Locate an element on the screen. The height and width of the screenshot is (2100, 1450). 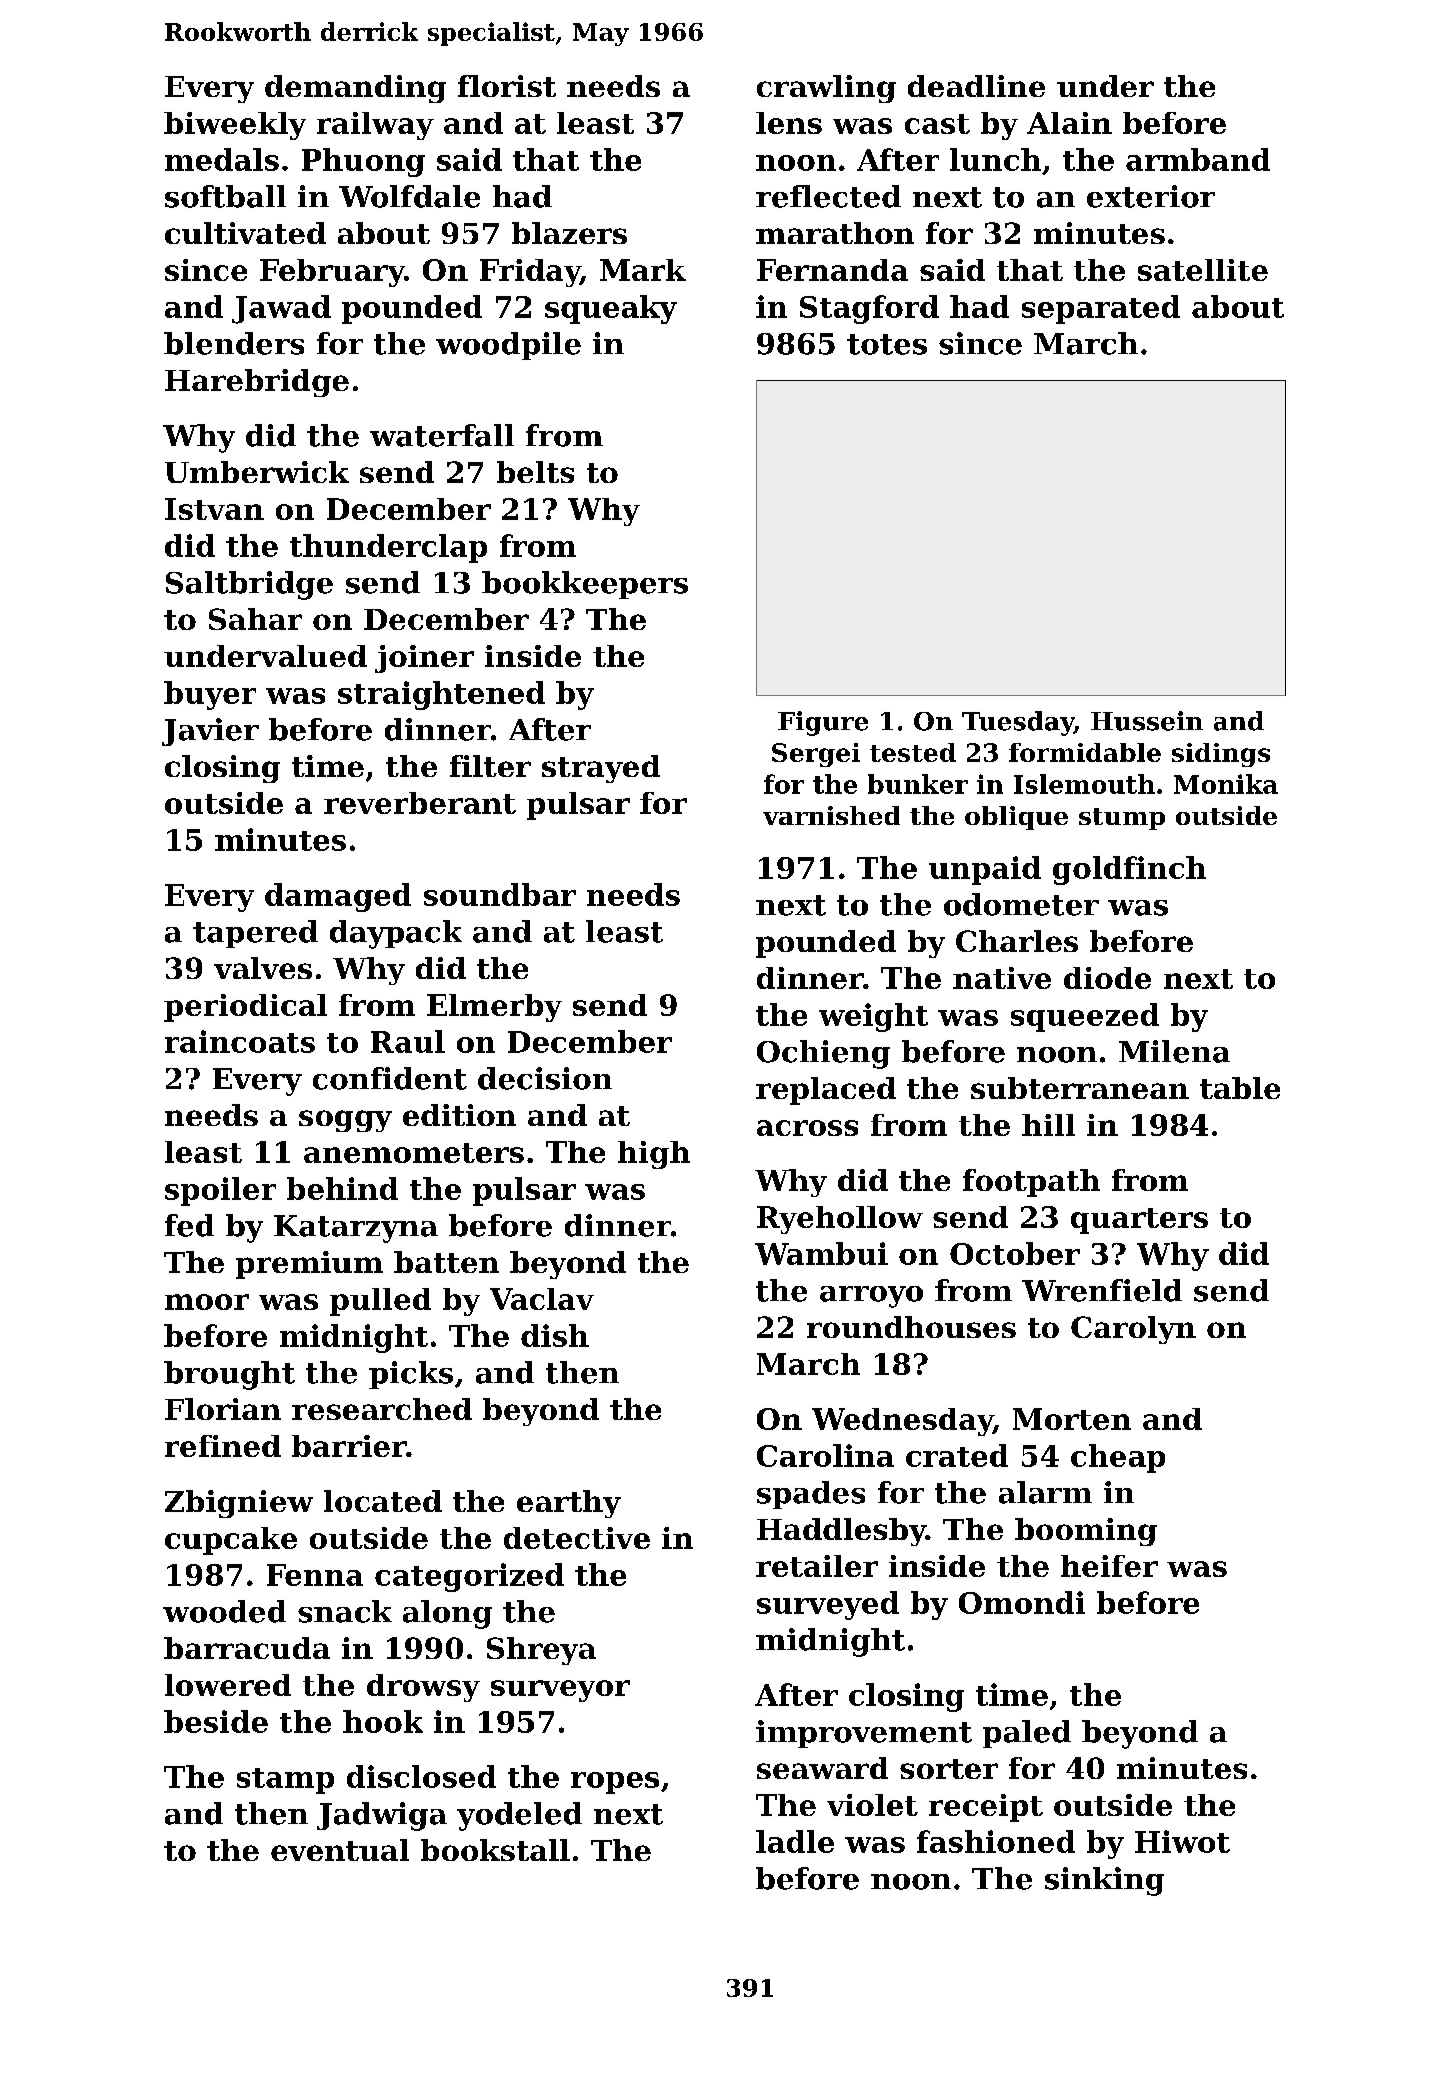
satellite is located at coordinates (1203, 270).
